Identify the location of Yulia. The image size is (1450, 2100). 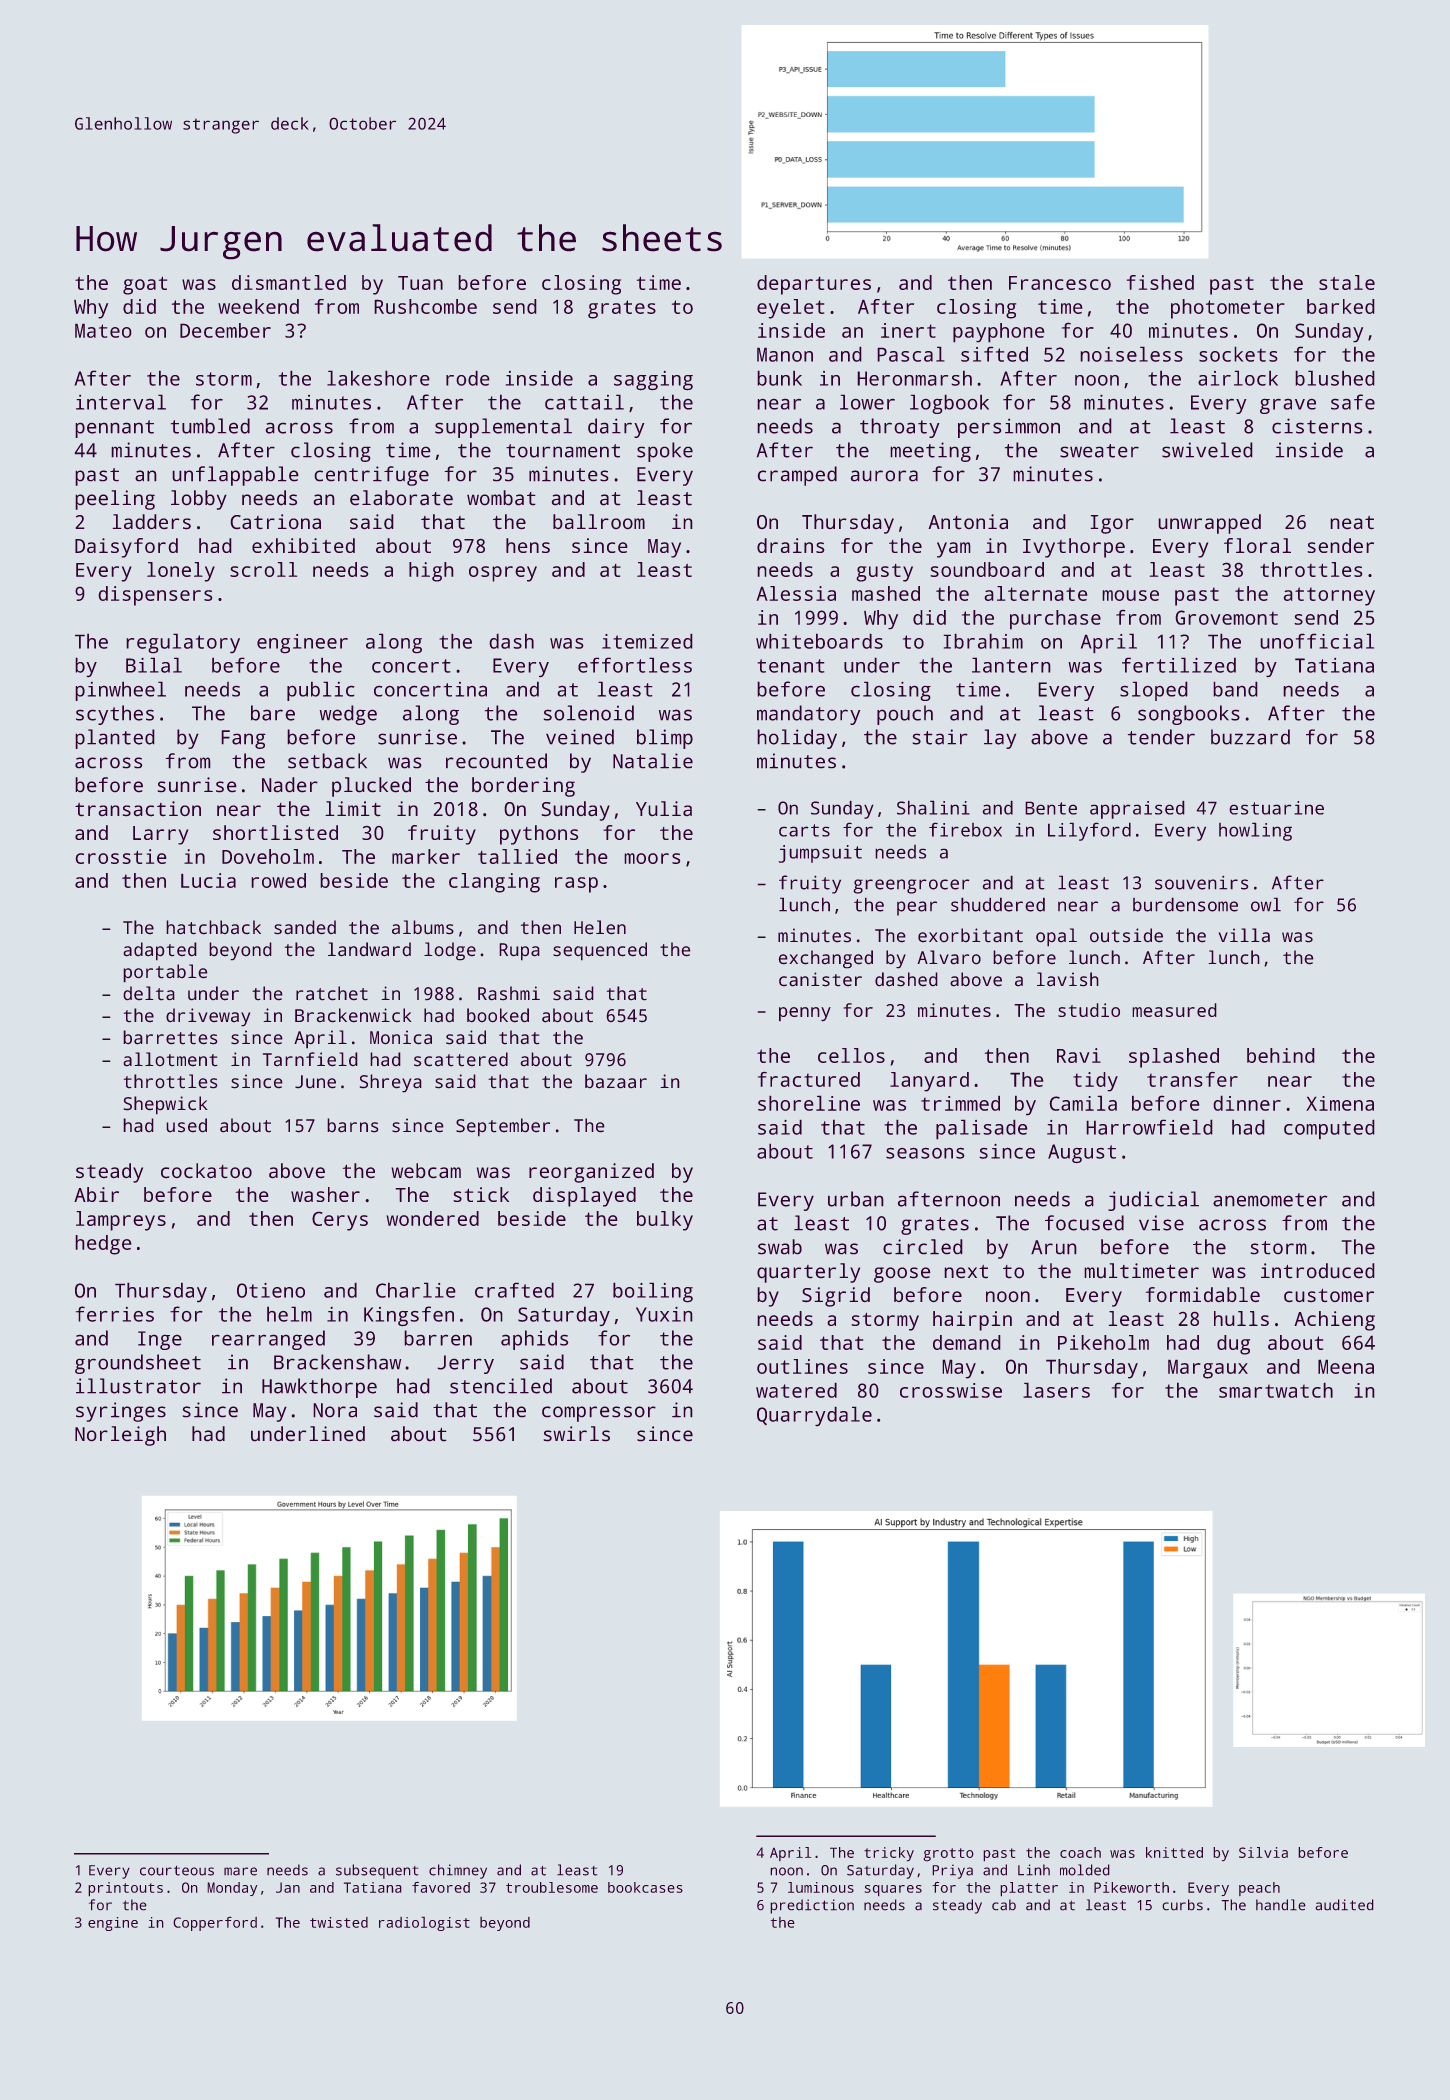
(664, 808).
